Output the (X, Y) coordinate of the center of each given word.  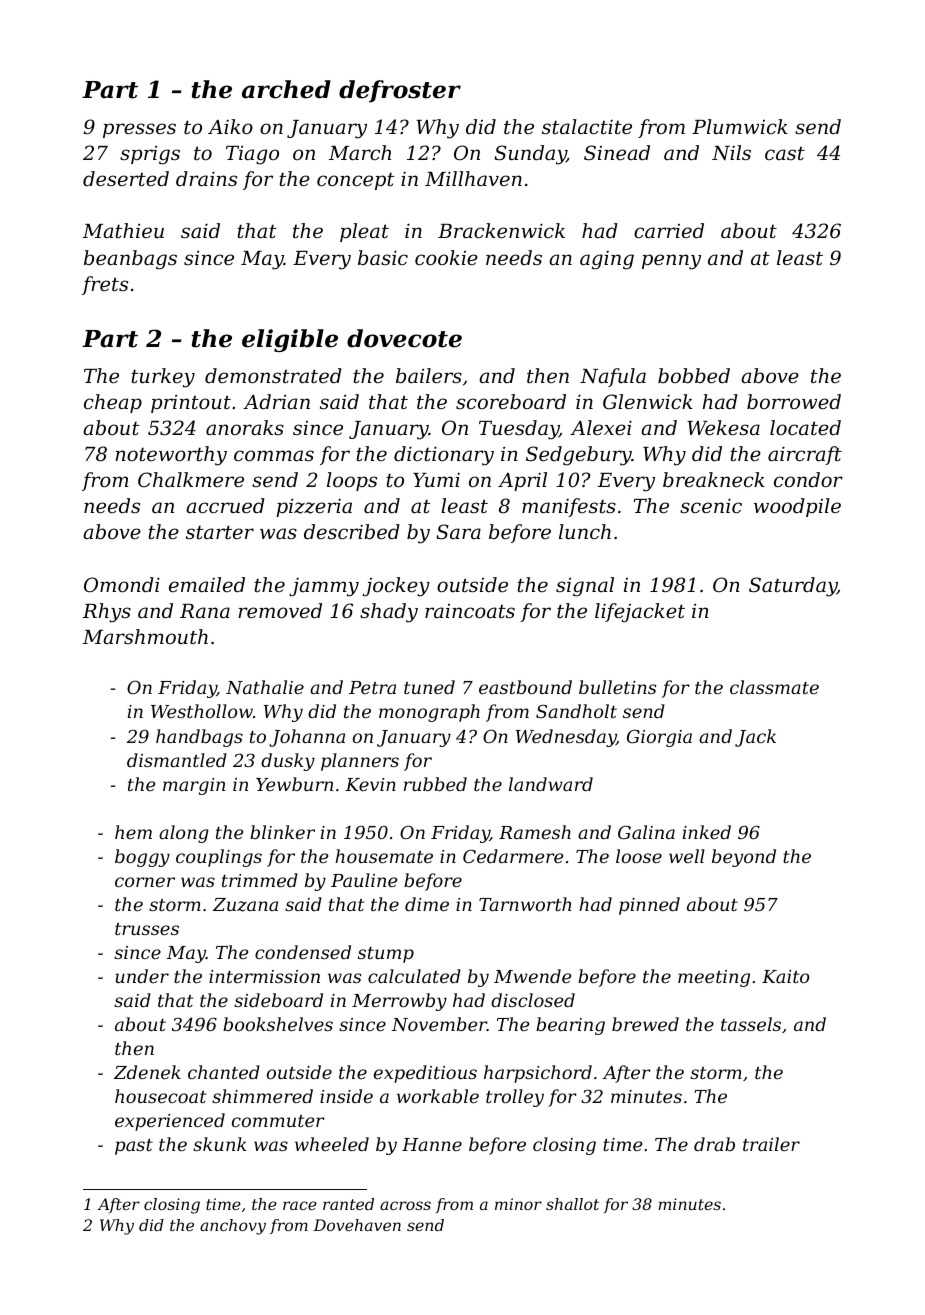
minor (518, 1204)
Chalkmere (191, 479)
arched (286, 89)
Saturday (793, 587)
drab (714, 1144)
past (134, 1147)
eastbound (525, 687)
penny (671, 262)
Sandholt (576, 711)
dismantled (177, 760)
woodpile (797, 507)
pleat (364, 232)
